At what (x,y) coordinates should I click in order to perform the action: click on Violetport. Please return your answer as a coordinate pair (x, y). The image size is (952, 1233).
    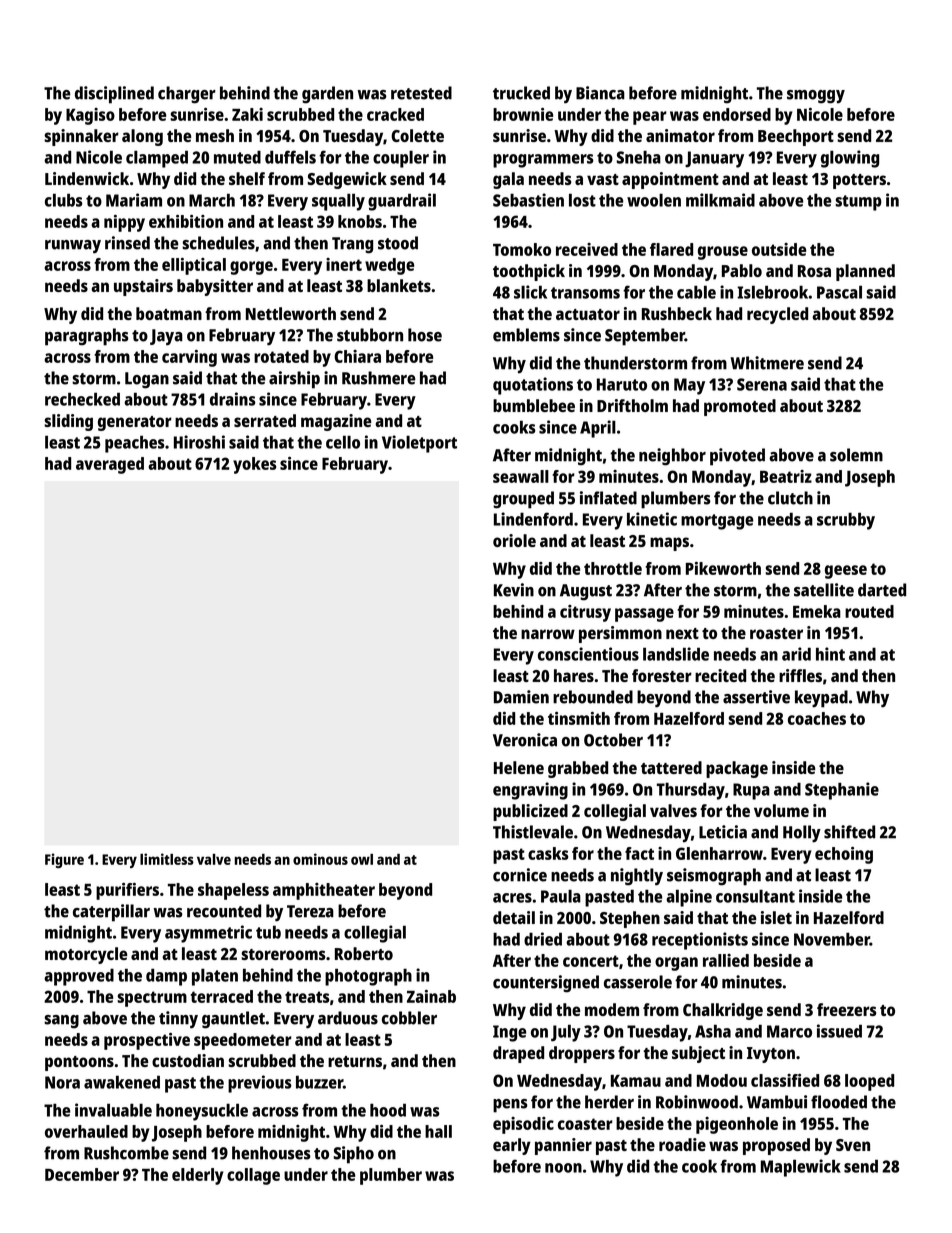
    Looking at the image, I should click on (419, 444).
